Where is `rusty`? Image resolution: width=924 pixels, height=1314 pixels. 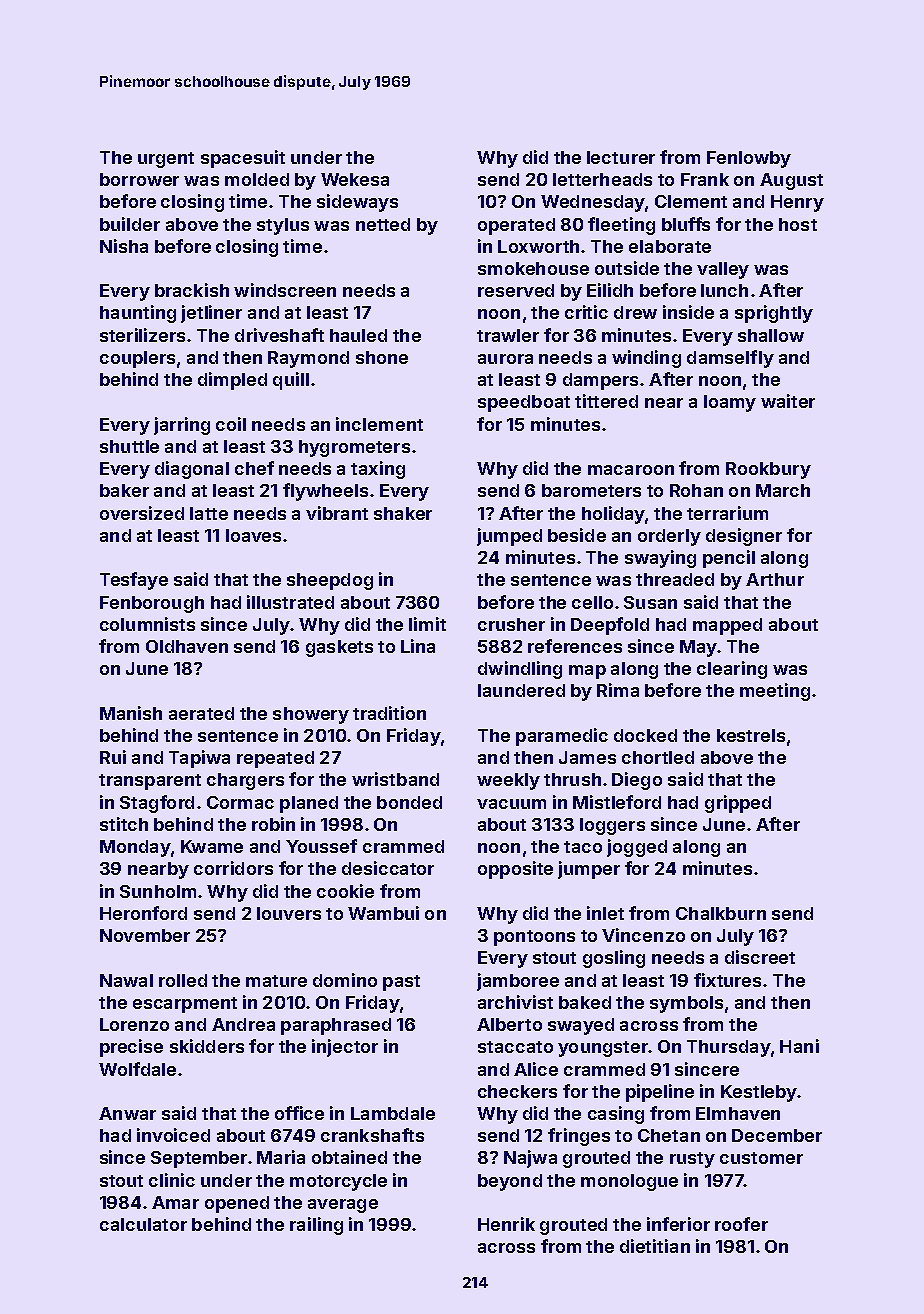
rusty is located at coordinates (692, 1160).
